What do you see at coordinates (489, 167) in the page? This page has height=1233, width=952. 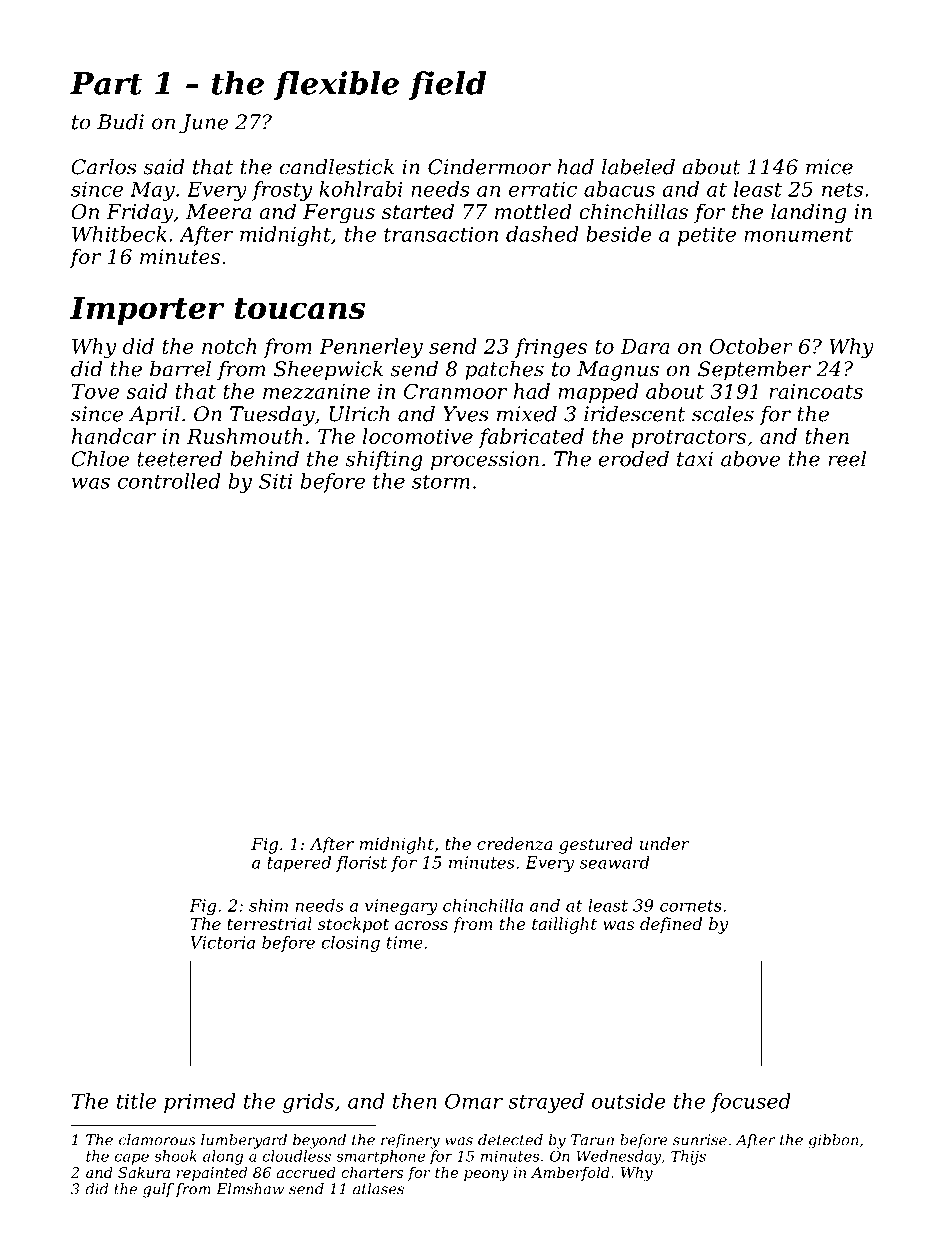 I see `Cindermoor` at bounding box center [489, 167].
